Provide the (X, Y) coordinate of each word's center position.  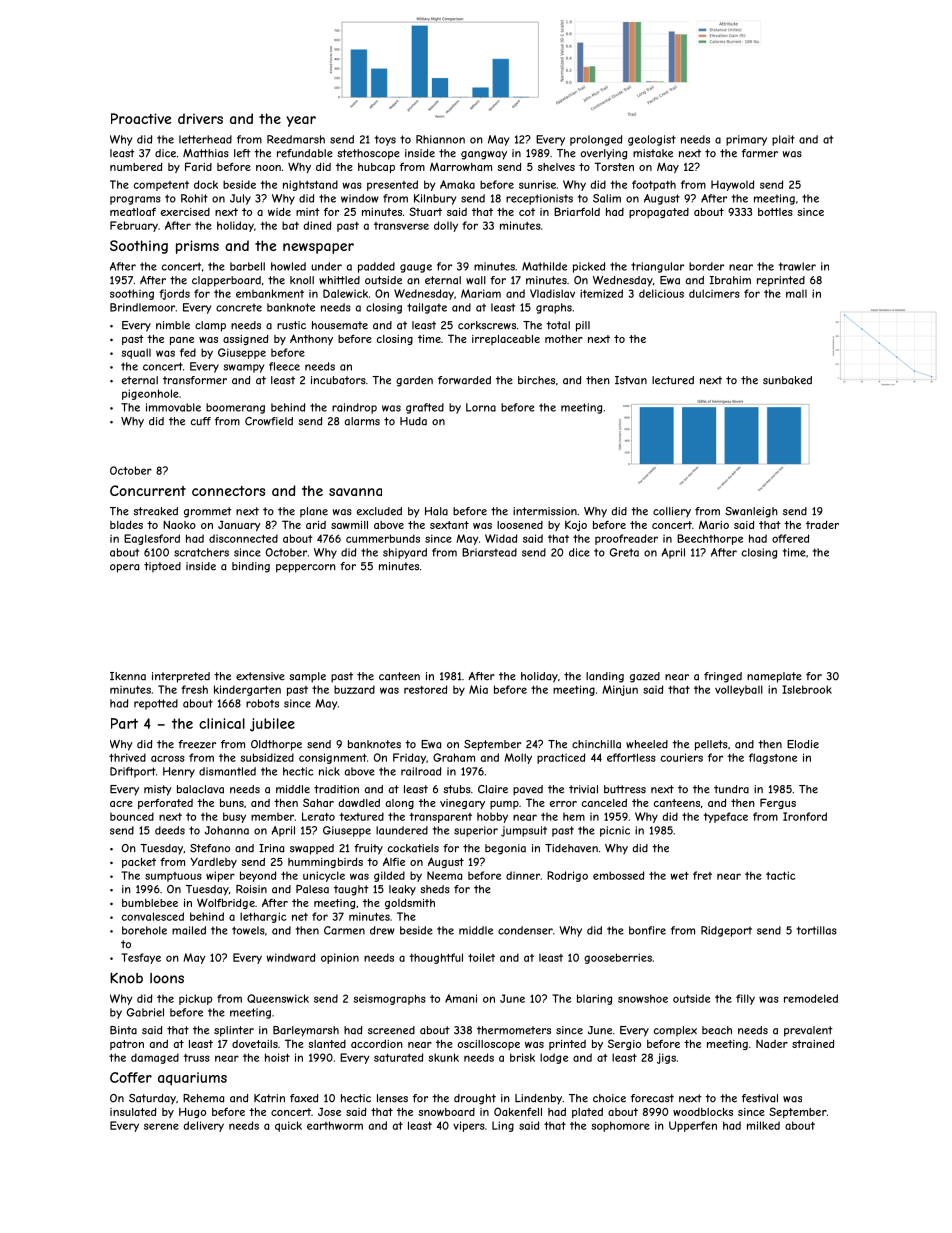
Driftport (133, 772)
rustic (291, 325)
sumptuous (173, 877)
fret (702, 875)
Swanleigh (751, 512)
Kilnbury (435, 199)
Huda (413, 421)
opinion (340, 958)
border (706, 266)
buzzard (354, 689)
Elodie (803, 744)
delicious (661, 293)
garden (414, 381)
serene (161, 1126)
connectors (228, 491)
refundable (305, 153)
